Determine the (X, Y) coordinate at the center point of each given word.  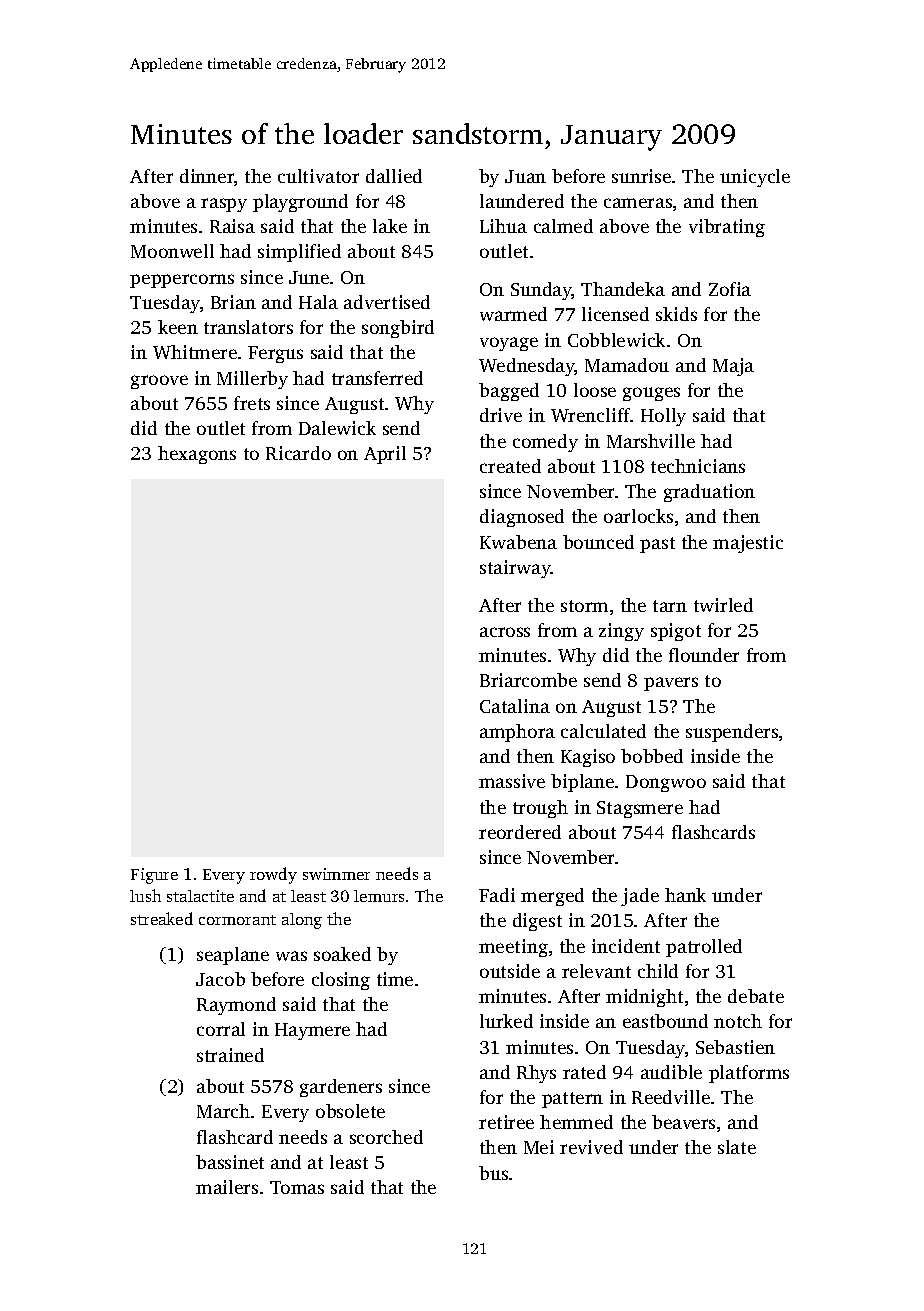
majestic (748, 544)
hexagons (197, 455)
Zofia (730, 289)
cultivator (318, 176)
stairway (515, 569)
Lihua (503, 226)
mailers (227, 1187)
